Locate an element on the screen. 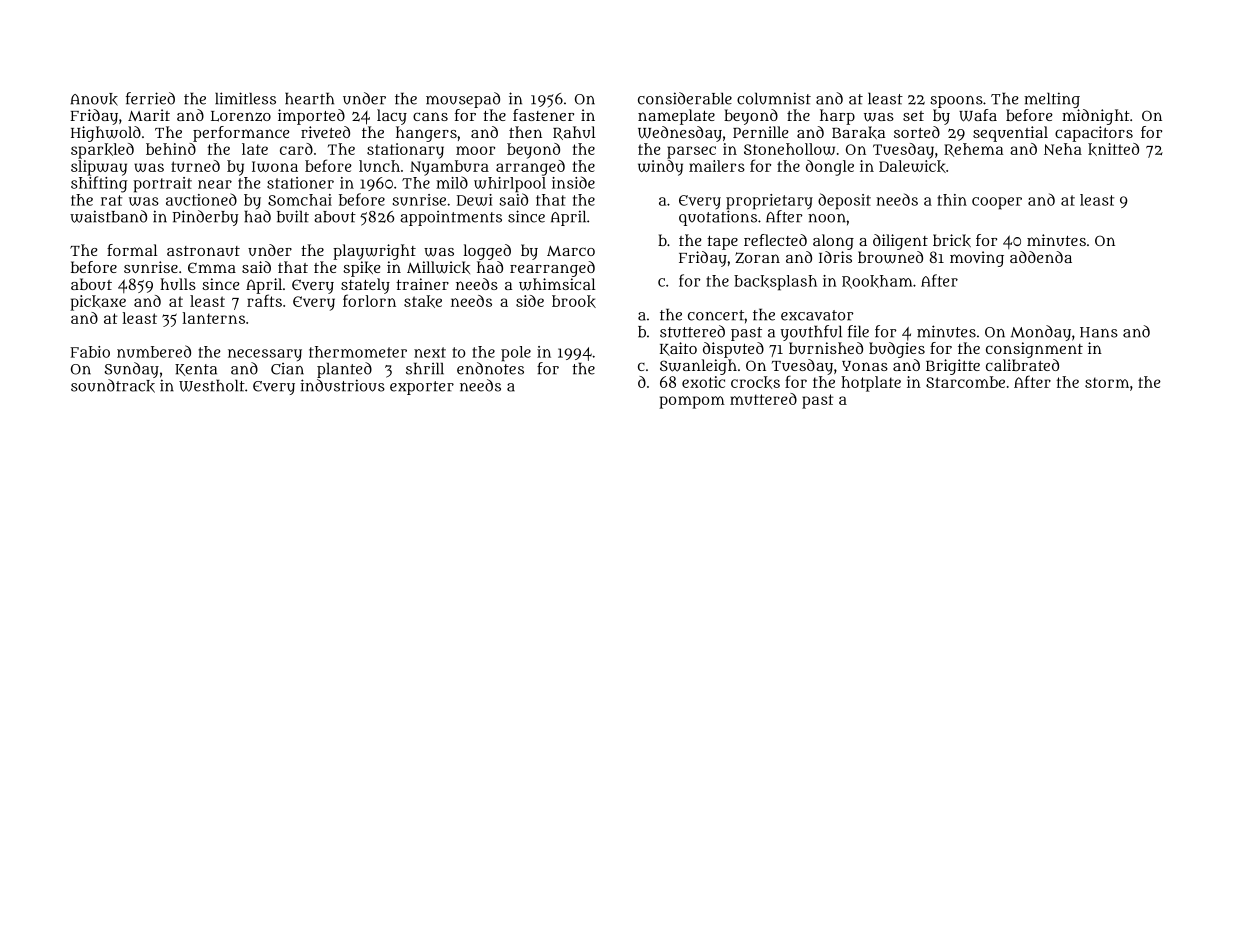 The image size is (1233, 952). thermometer is located at coordinates (358, 352).
